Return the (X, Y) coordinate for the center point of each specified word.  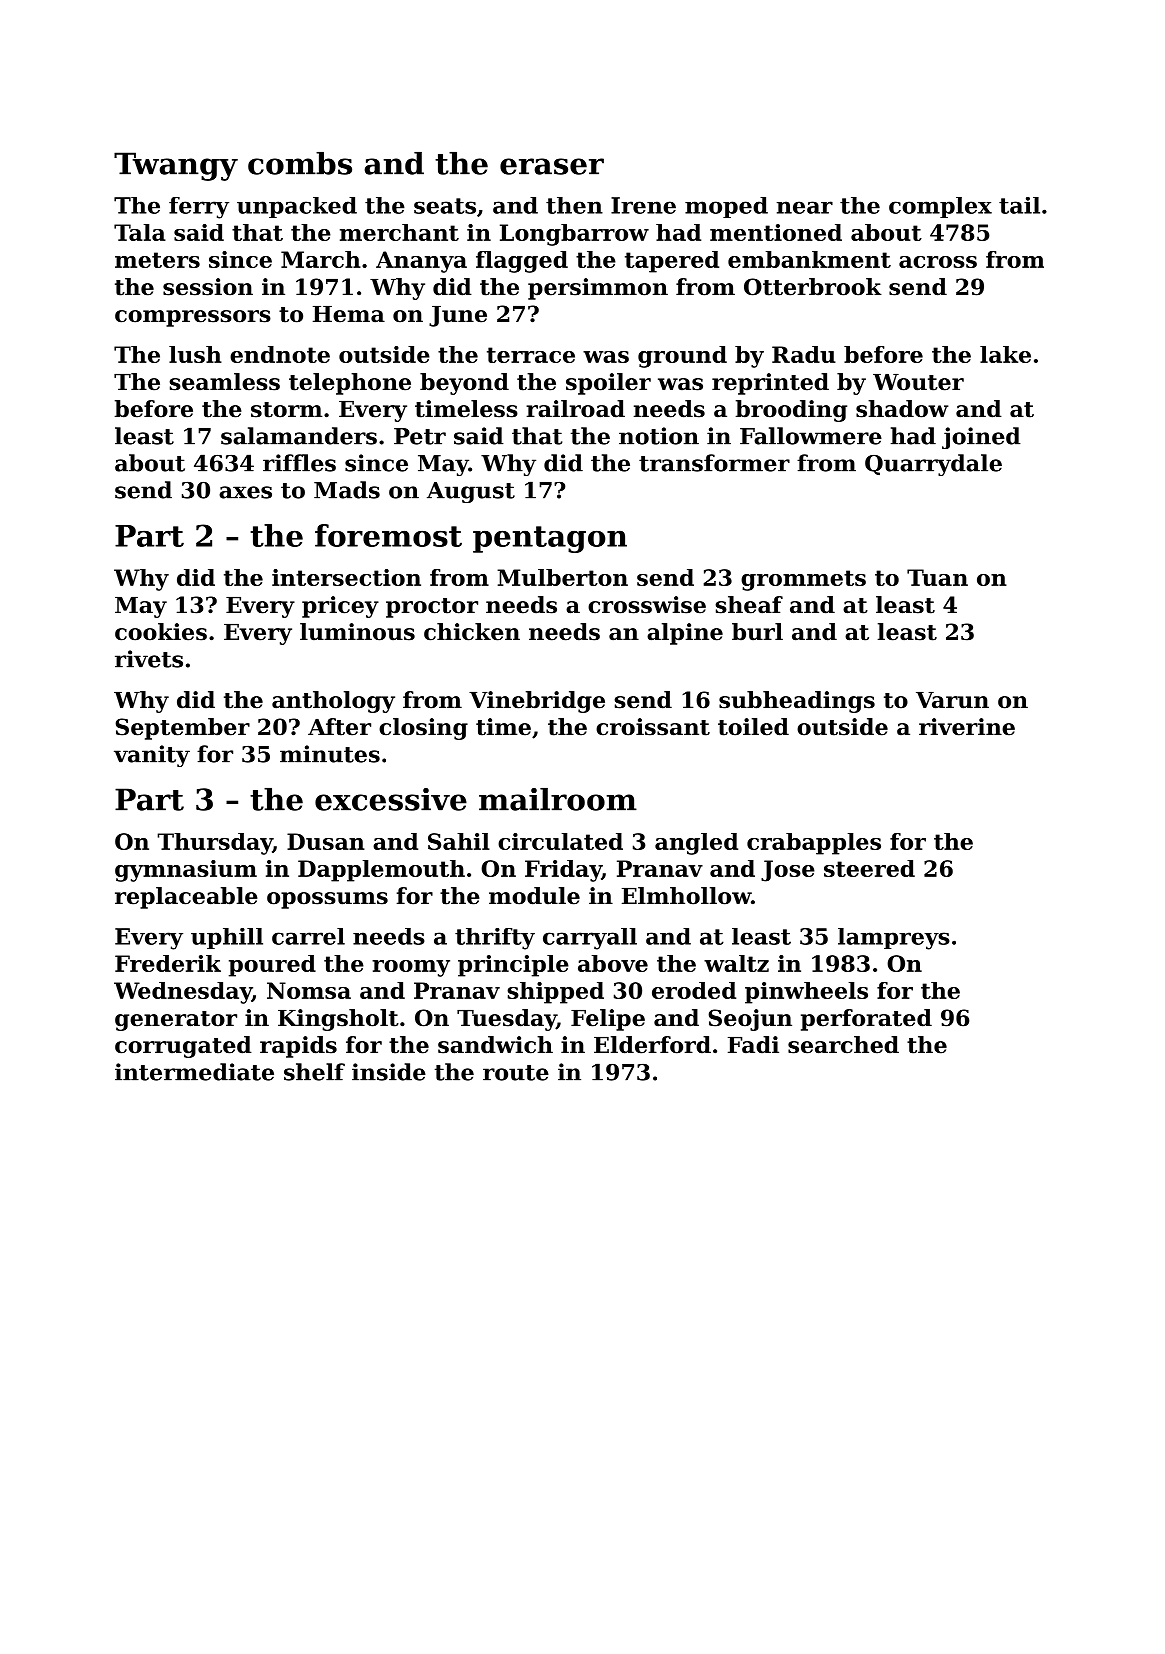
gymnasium (186, 871)
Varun (952, 700)
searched (843, 1045)
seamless (224, 382)
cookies (161, 632)
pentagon (550, 539)
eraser (552, 166)
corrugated (183, 1047)
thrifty (495, 939)
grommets (803, 580)
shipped (555, 993)
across (938, 262)
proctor (432, 608)
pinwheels (806, 993)
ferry (199, 208)
